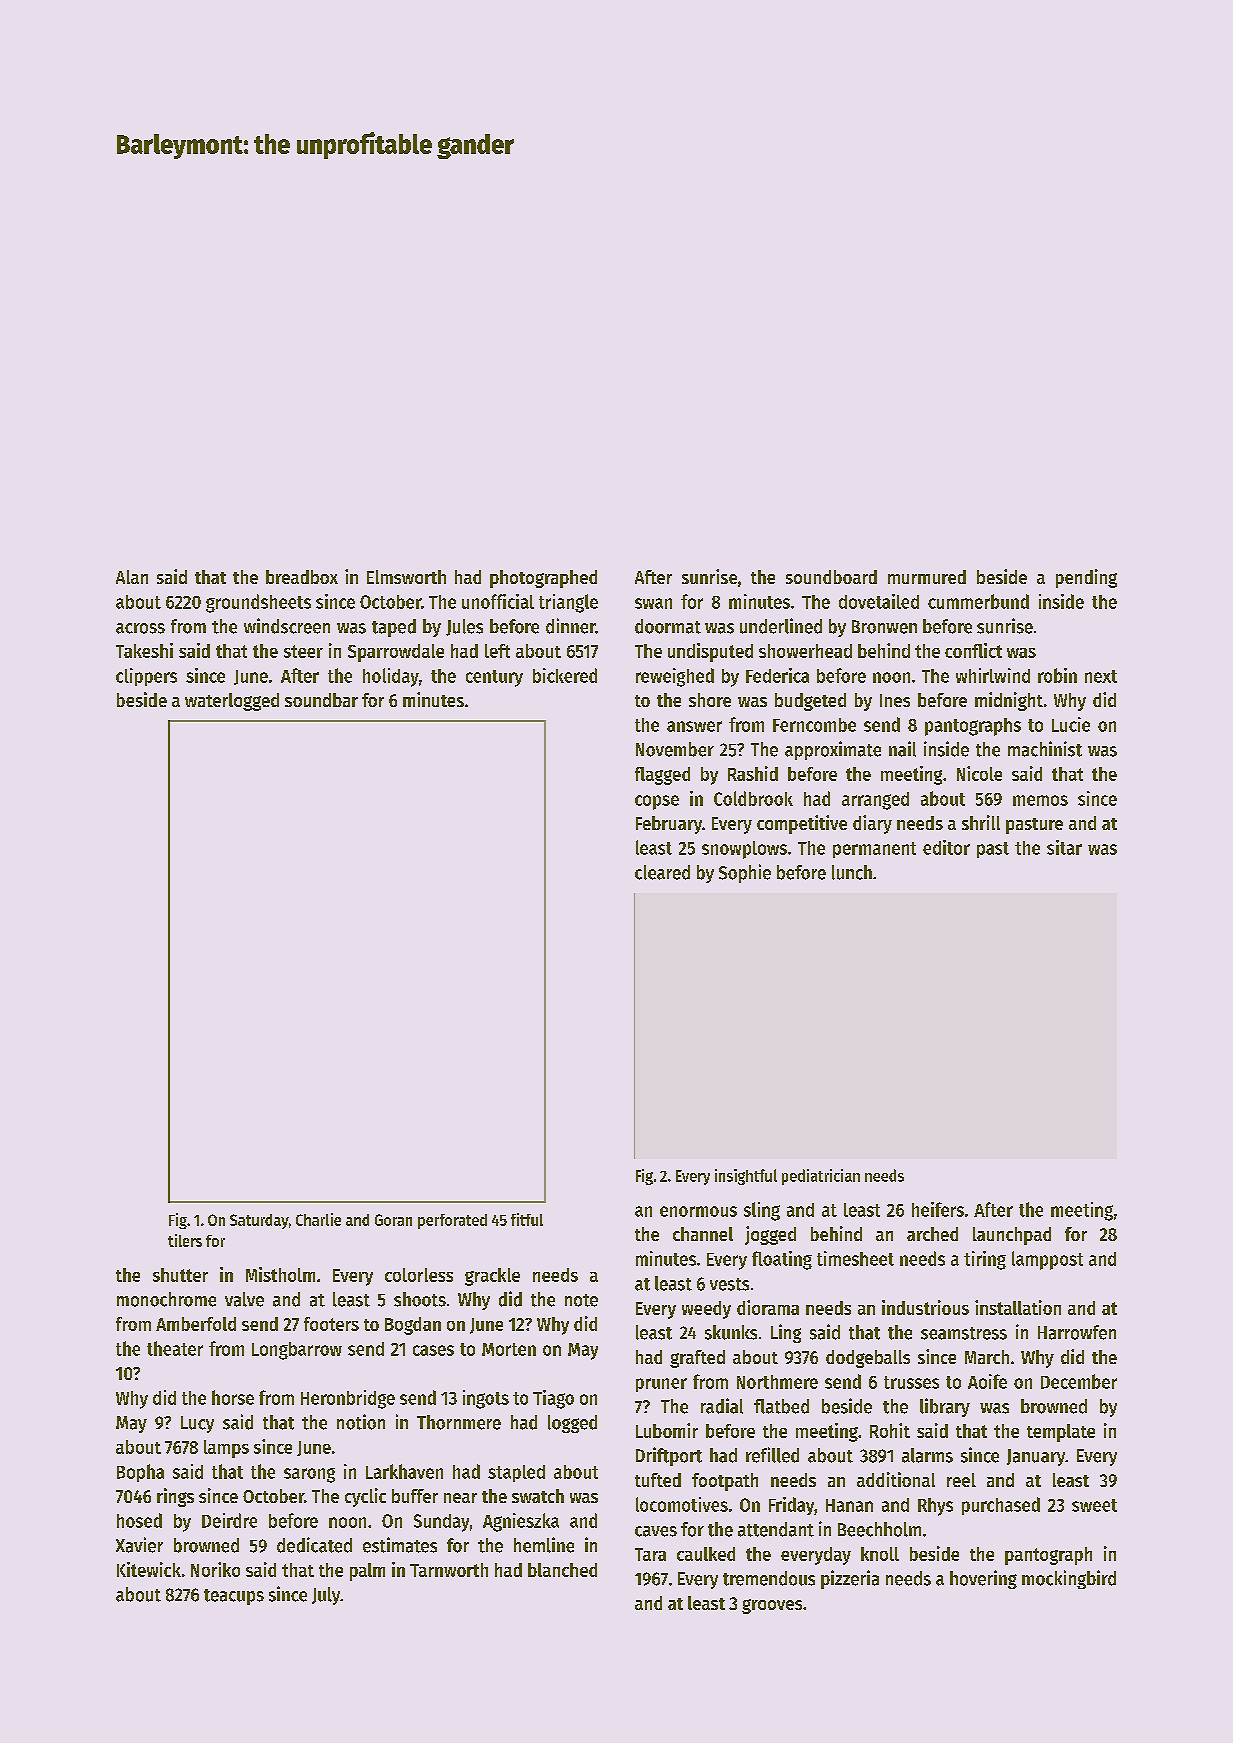 This screenshot has width=1233, height=1743. What do you see at coordinates (902, 749) in the screenshot?
I see `nail` at bounding box center [902, 749].
